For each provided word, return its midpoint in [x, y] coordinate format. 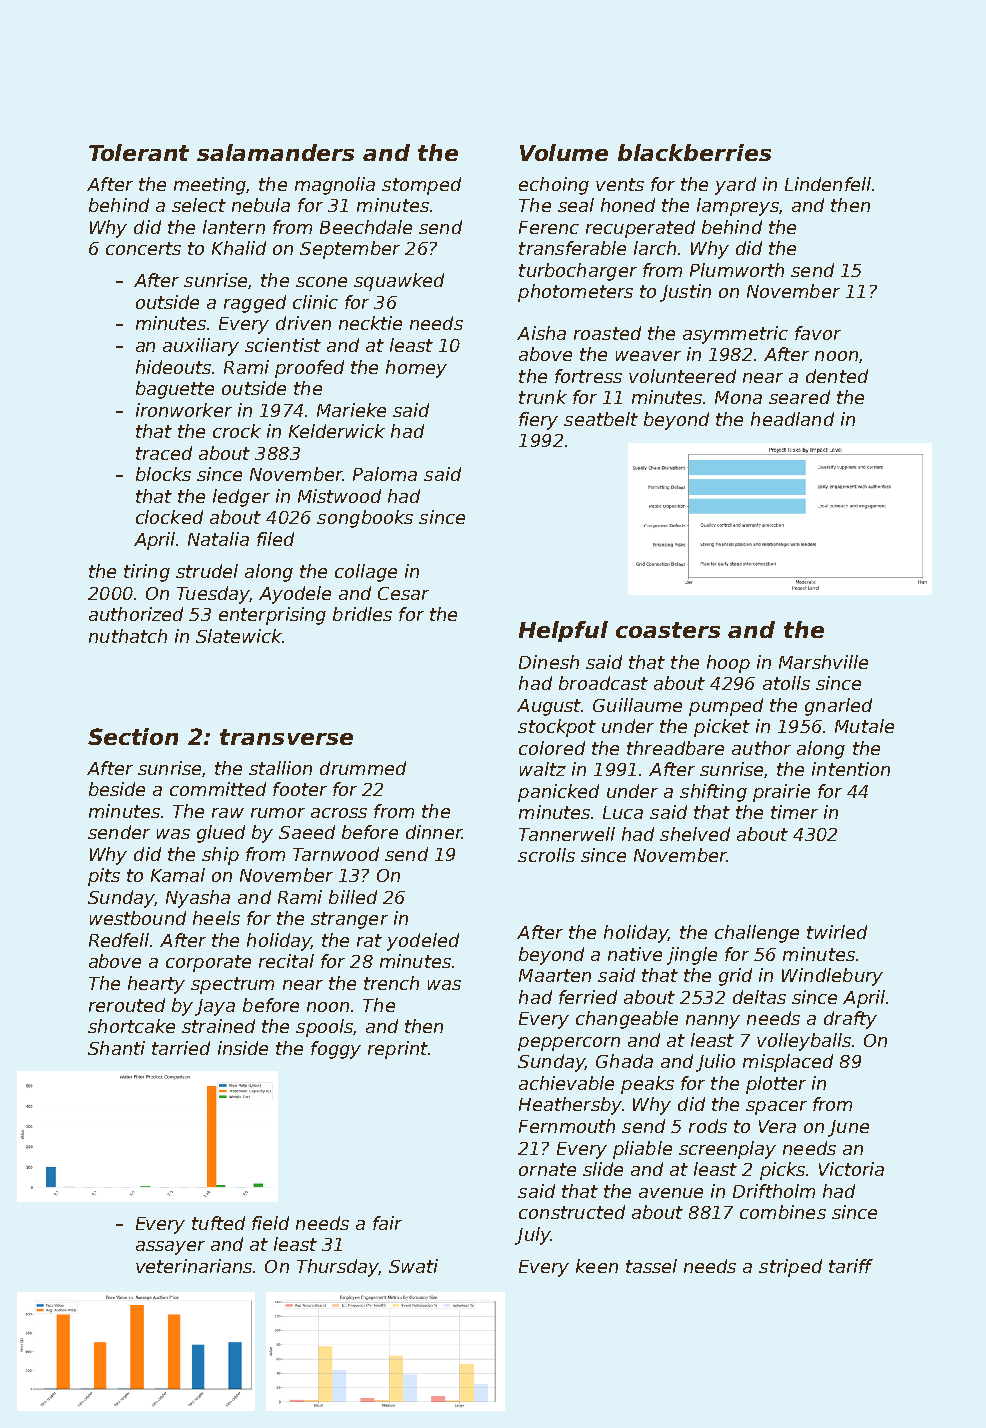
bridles [362, 614]
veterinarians [194, 1266]
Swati [413, 1266]
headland [792, 419]
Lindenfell [828, 184]
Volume [564, 152]
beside [117, 789]
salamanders [275, 152]
